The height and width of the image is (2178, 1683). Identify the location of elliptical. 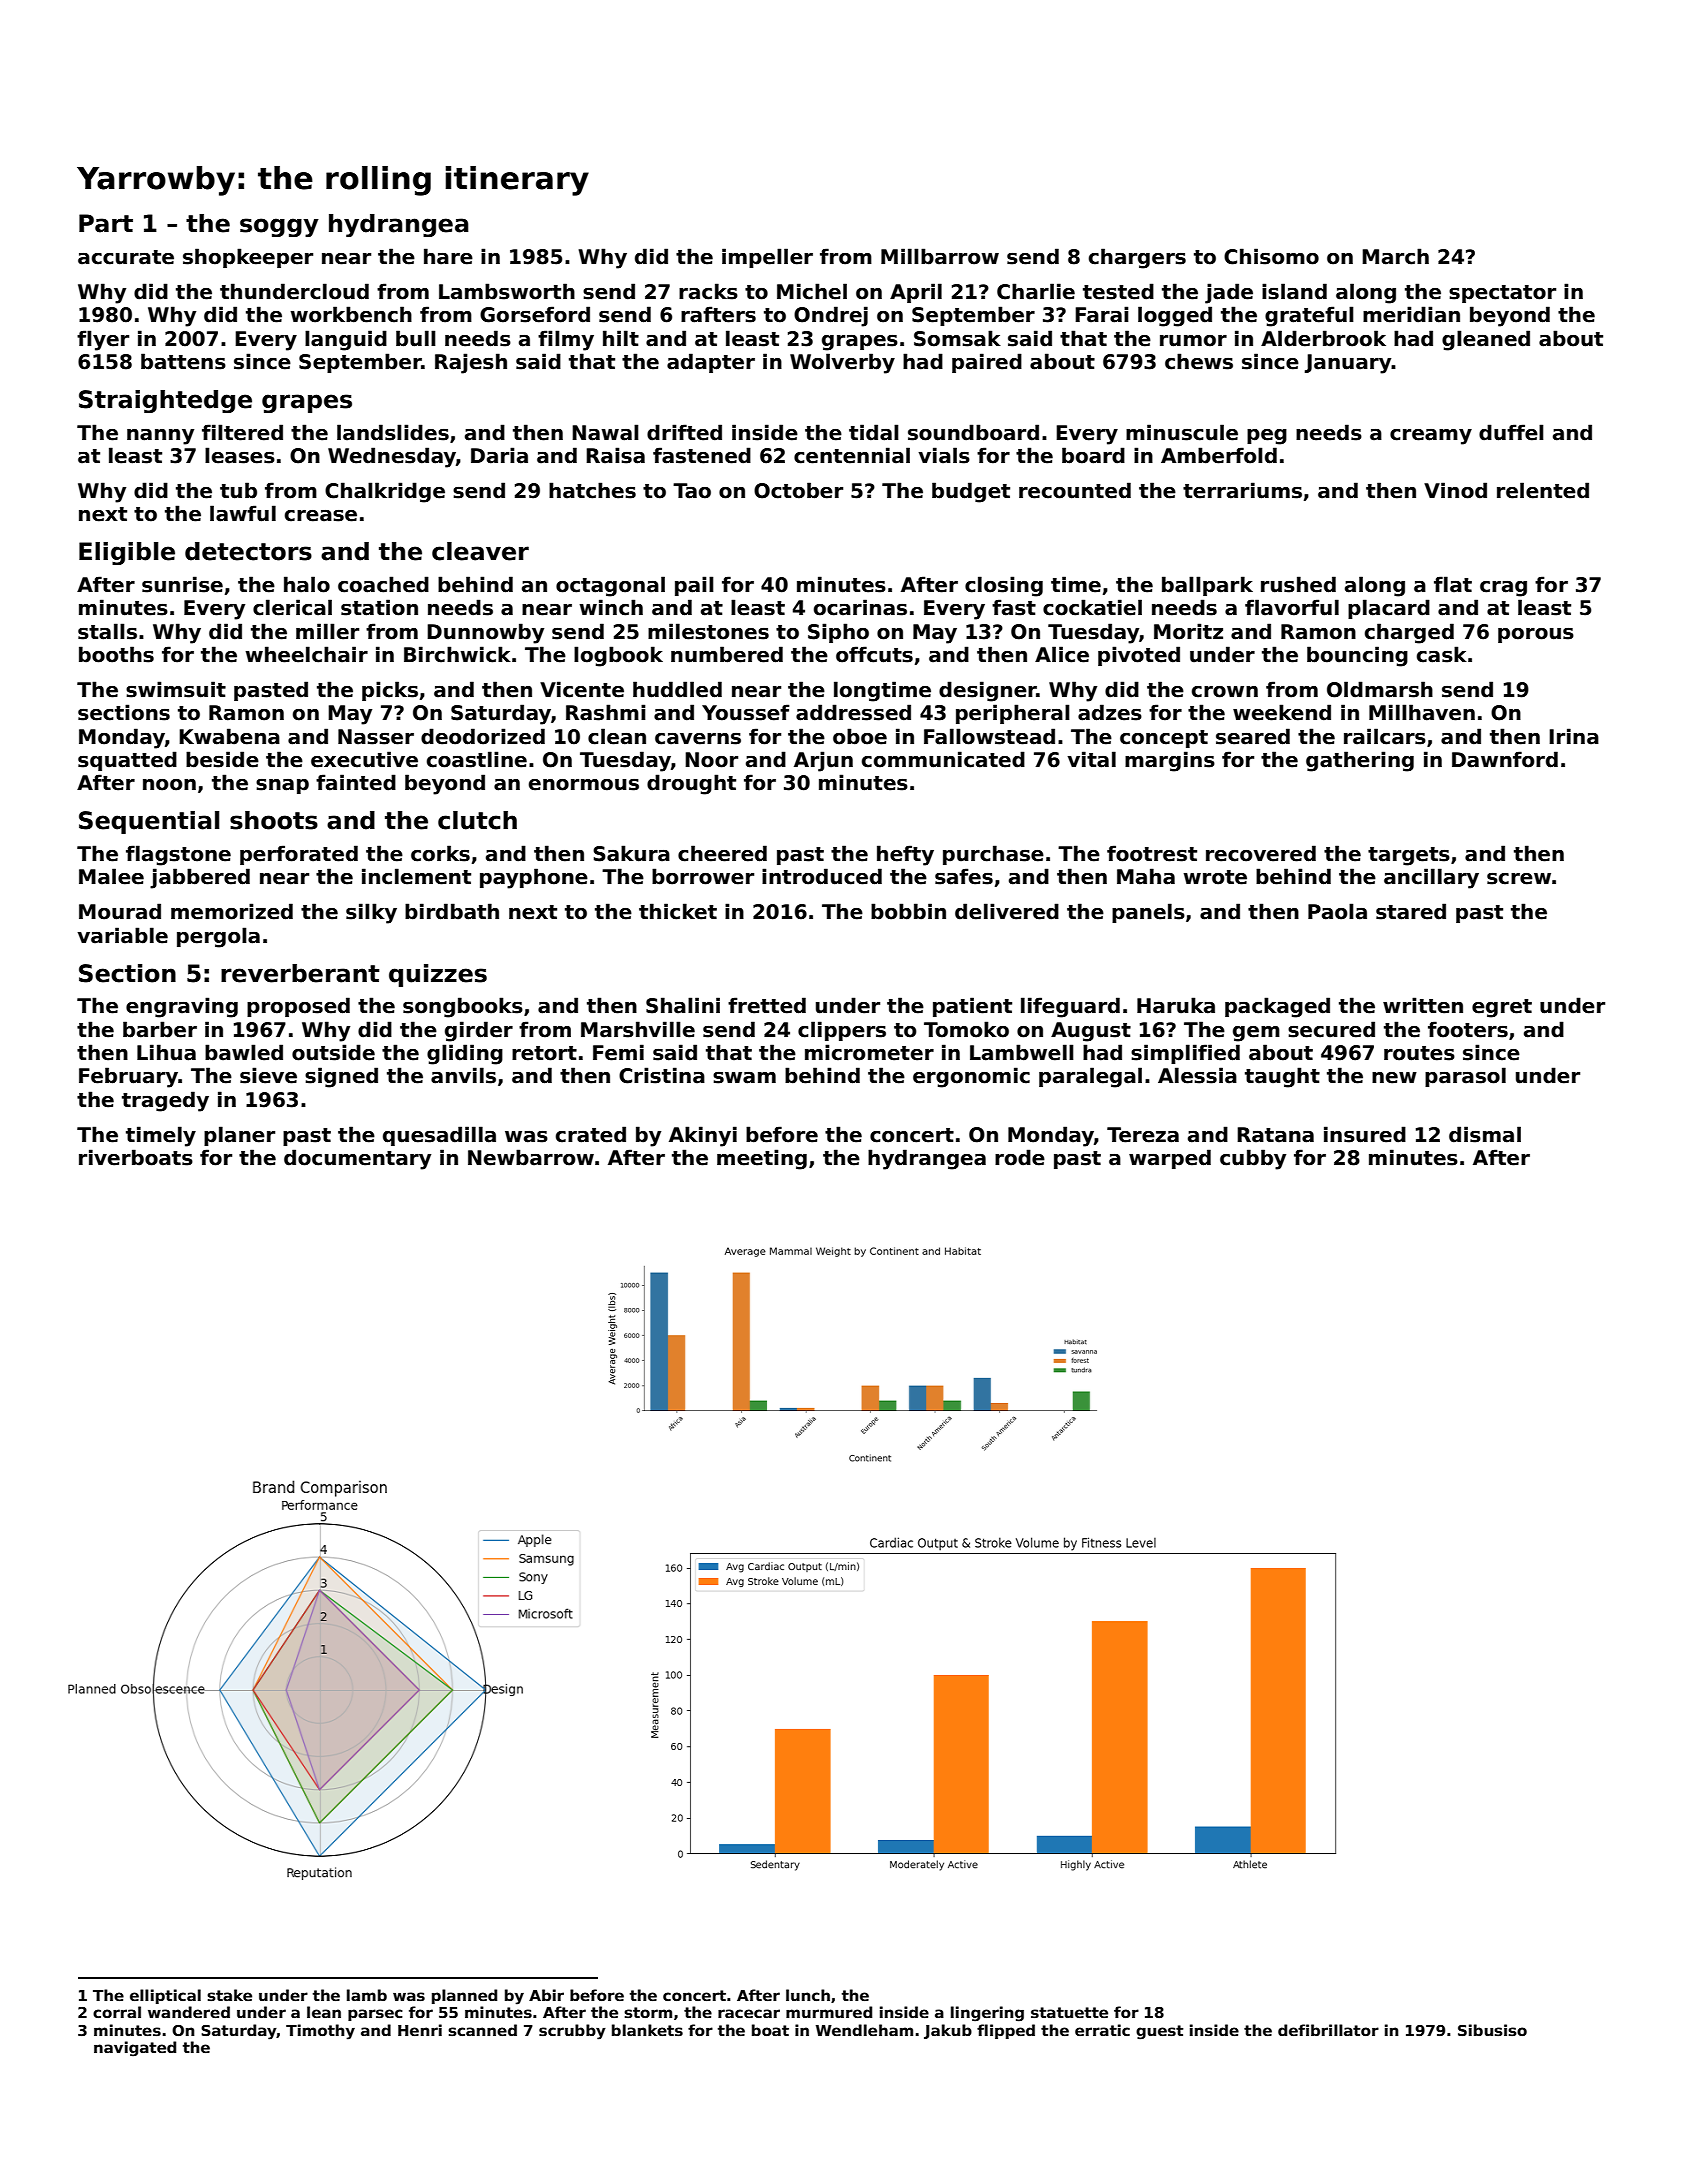
(165, 1996).
